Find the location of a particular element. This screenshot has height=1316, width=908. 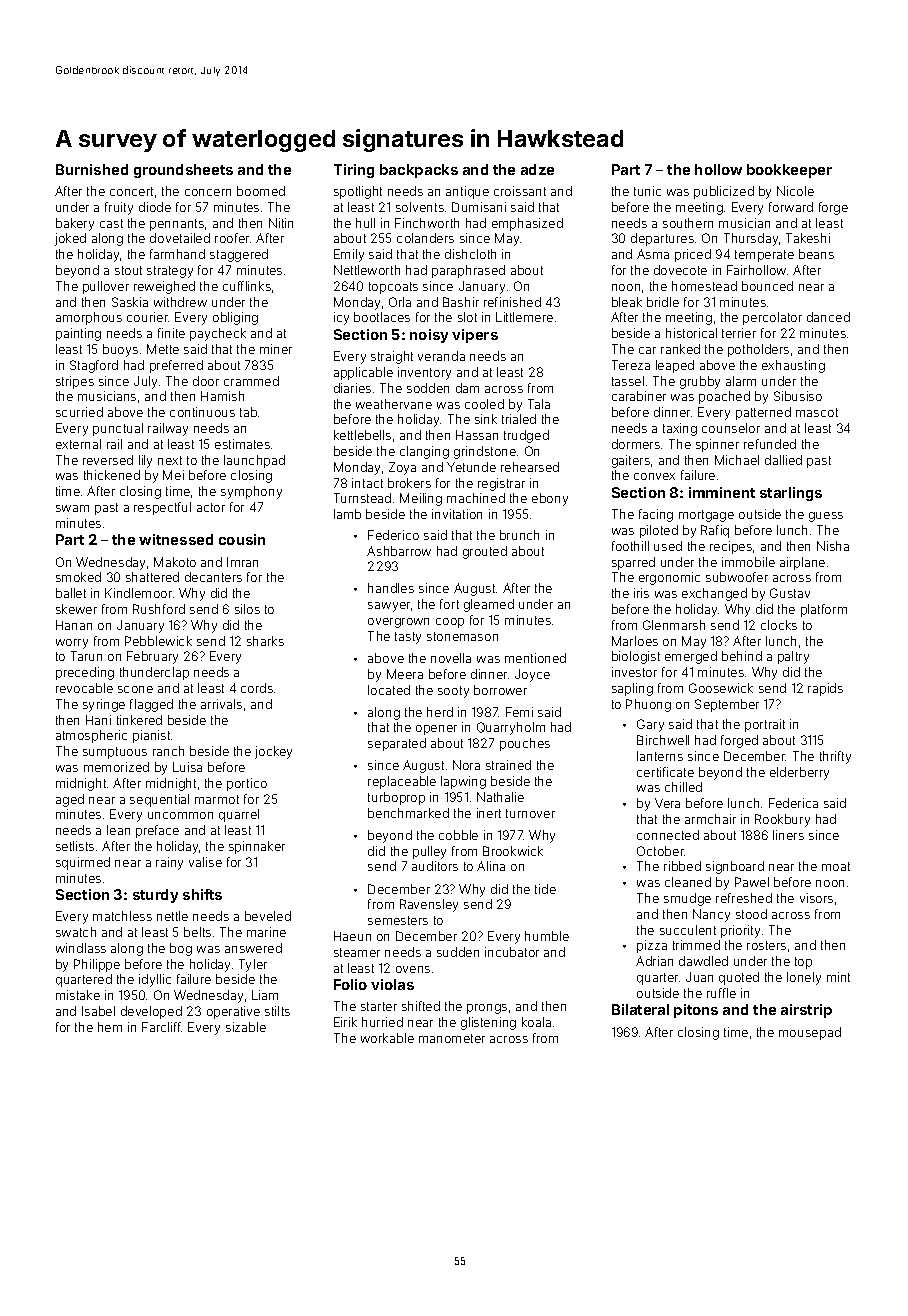

glistening is located at coordinates (488, 1023).
